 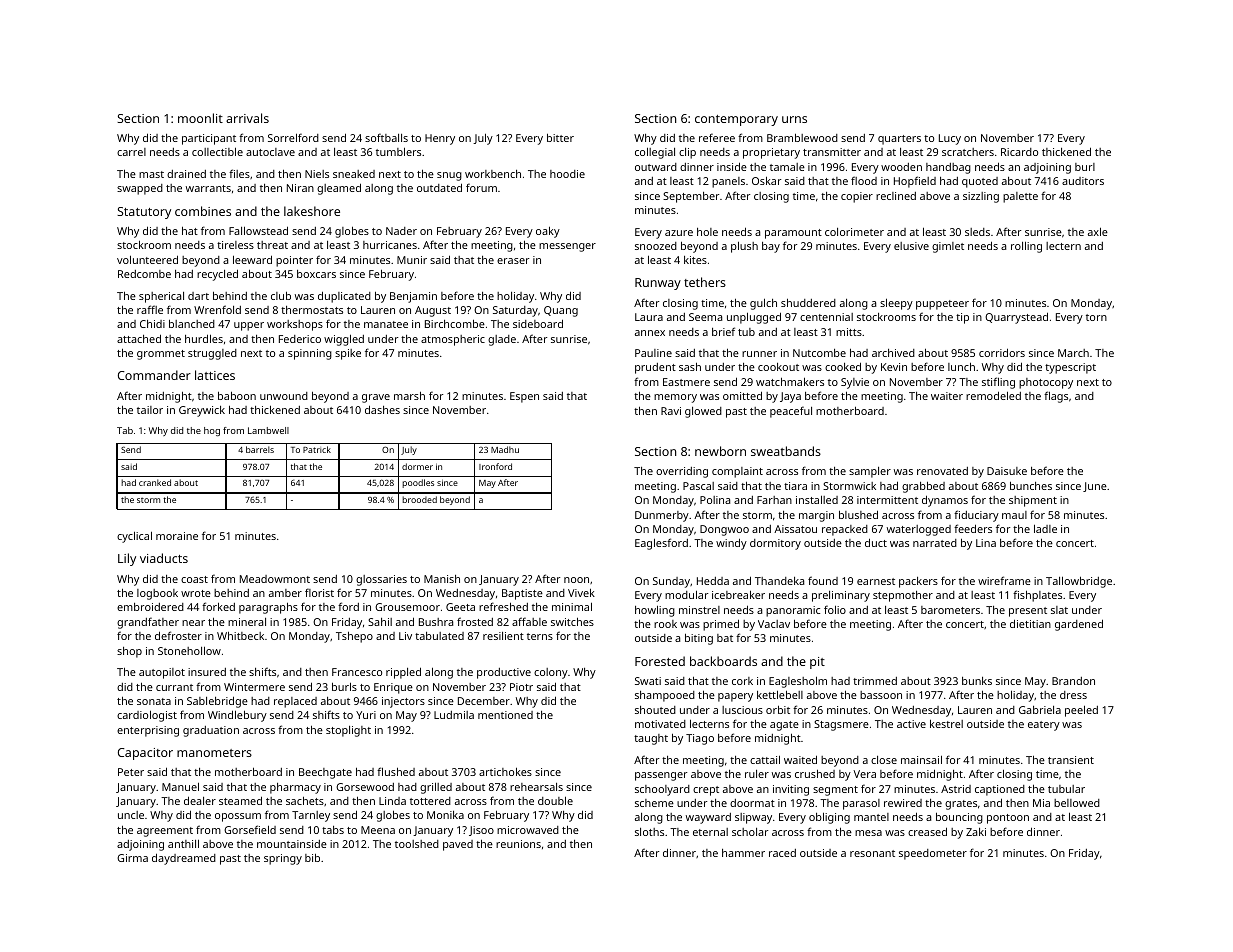 I want to click on dormer, so click(x=417, y=466).
